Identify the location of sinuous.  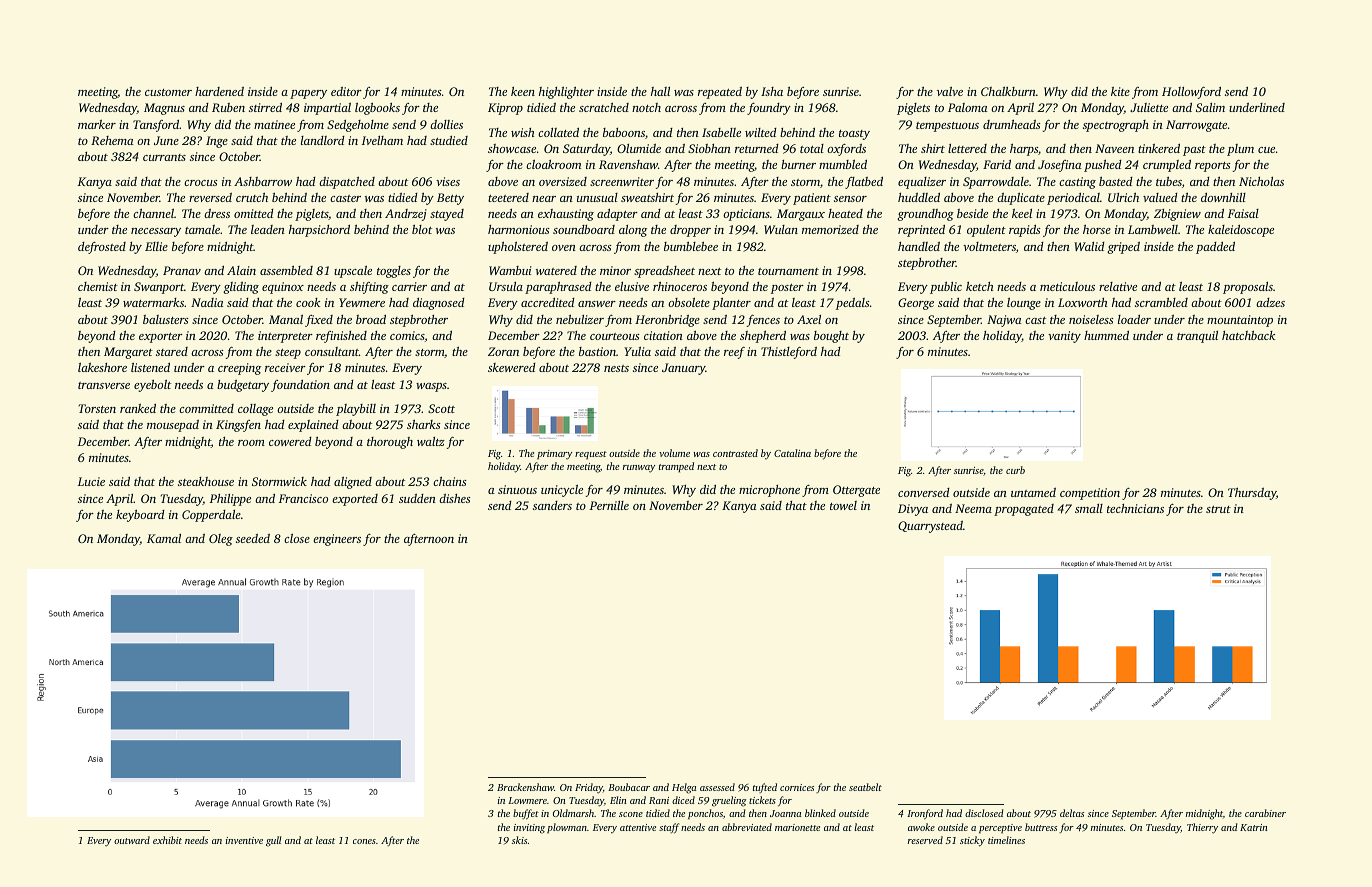
(517, 489).
